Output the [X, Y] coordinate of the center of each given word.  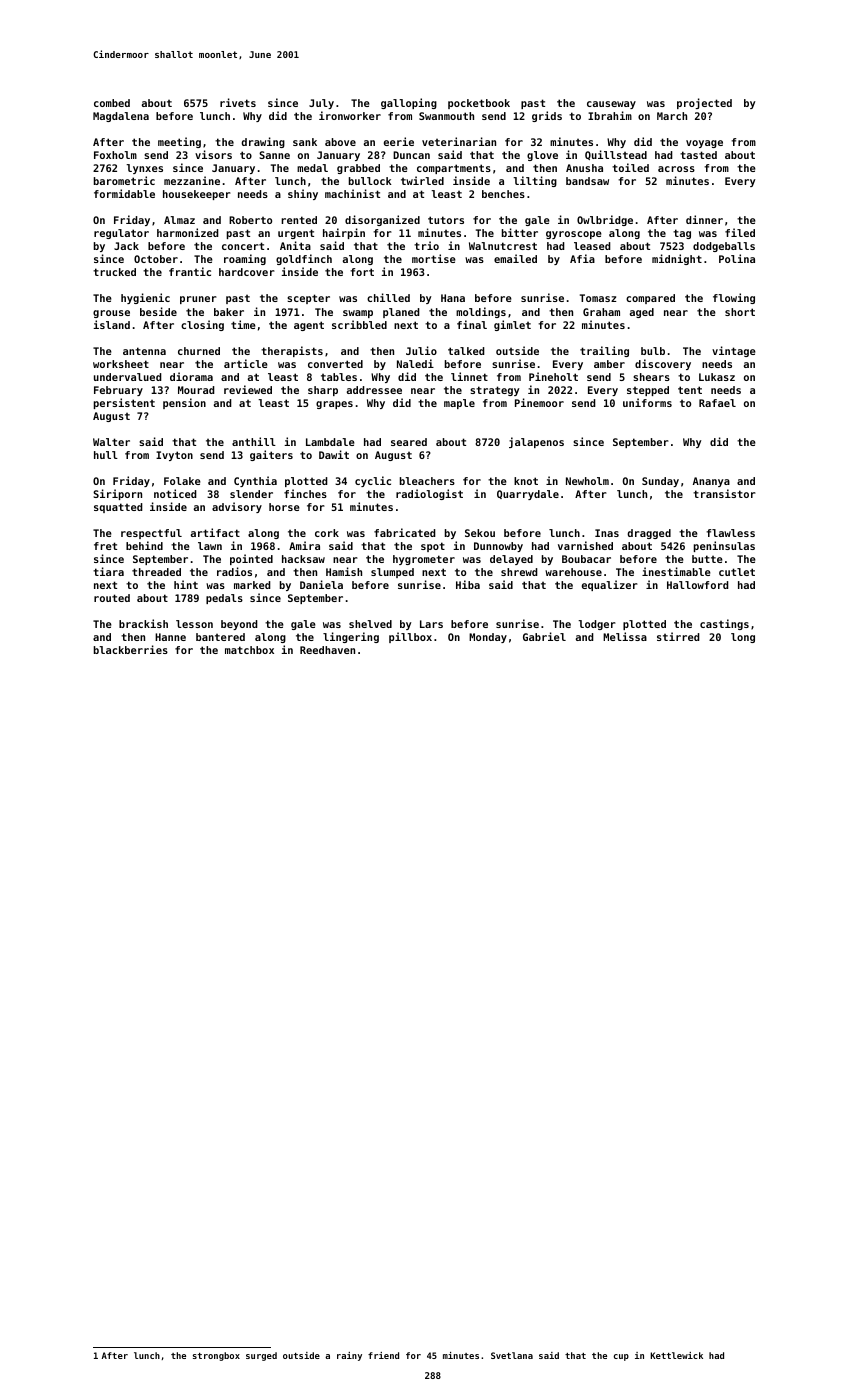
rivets [238, 102]
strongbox [216, 1356]
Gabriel [544, 636]
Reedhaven [327, 650]
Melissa [625, 636]
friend [383, 1355]
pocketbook [479, 104]
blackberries [131, 649]
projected [704, 103]
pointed [251, 559]
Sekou [480, 533]
